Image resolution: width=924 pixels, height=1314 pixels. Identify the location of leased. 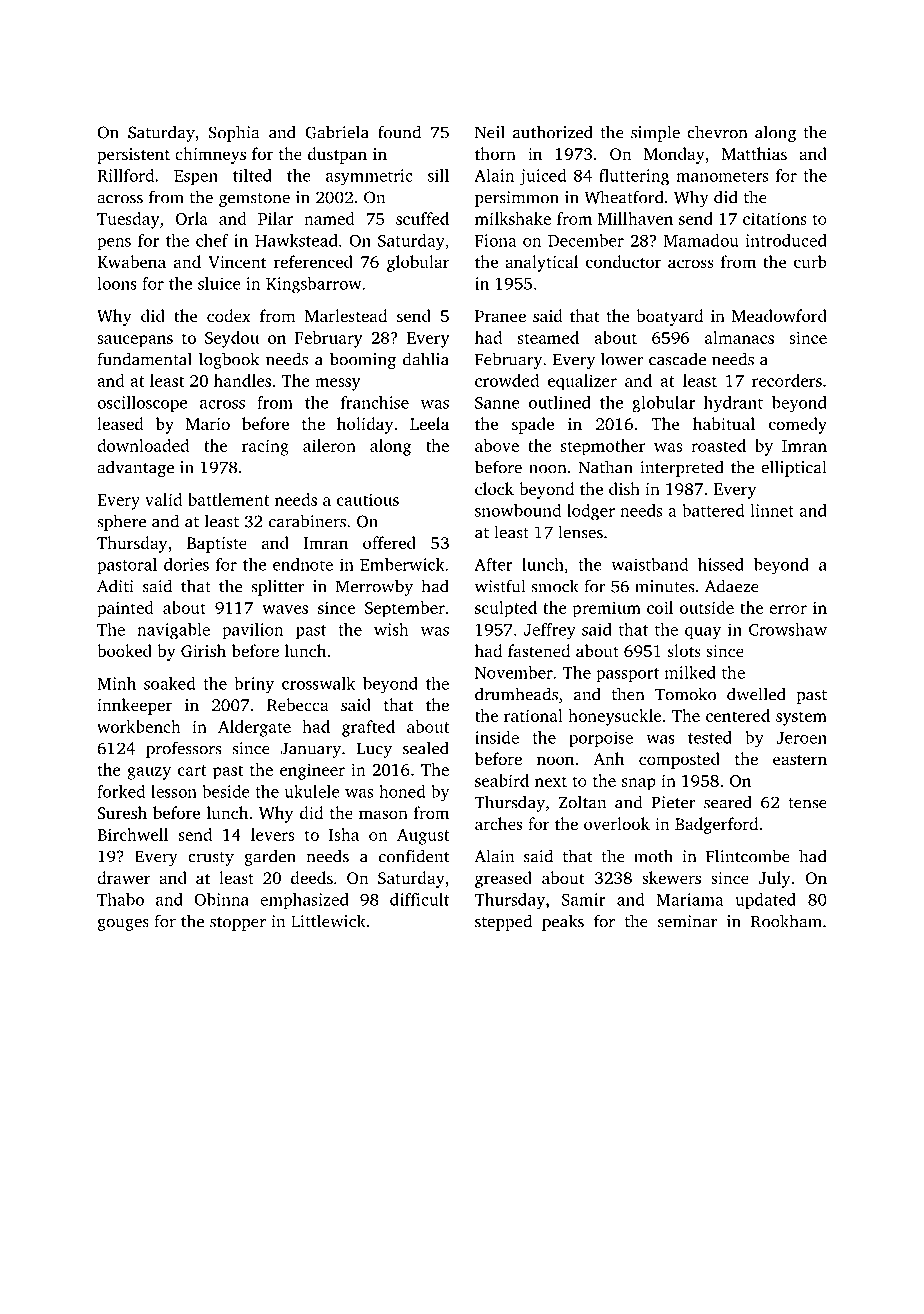
(120, 423).
